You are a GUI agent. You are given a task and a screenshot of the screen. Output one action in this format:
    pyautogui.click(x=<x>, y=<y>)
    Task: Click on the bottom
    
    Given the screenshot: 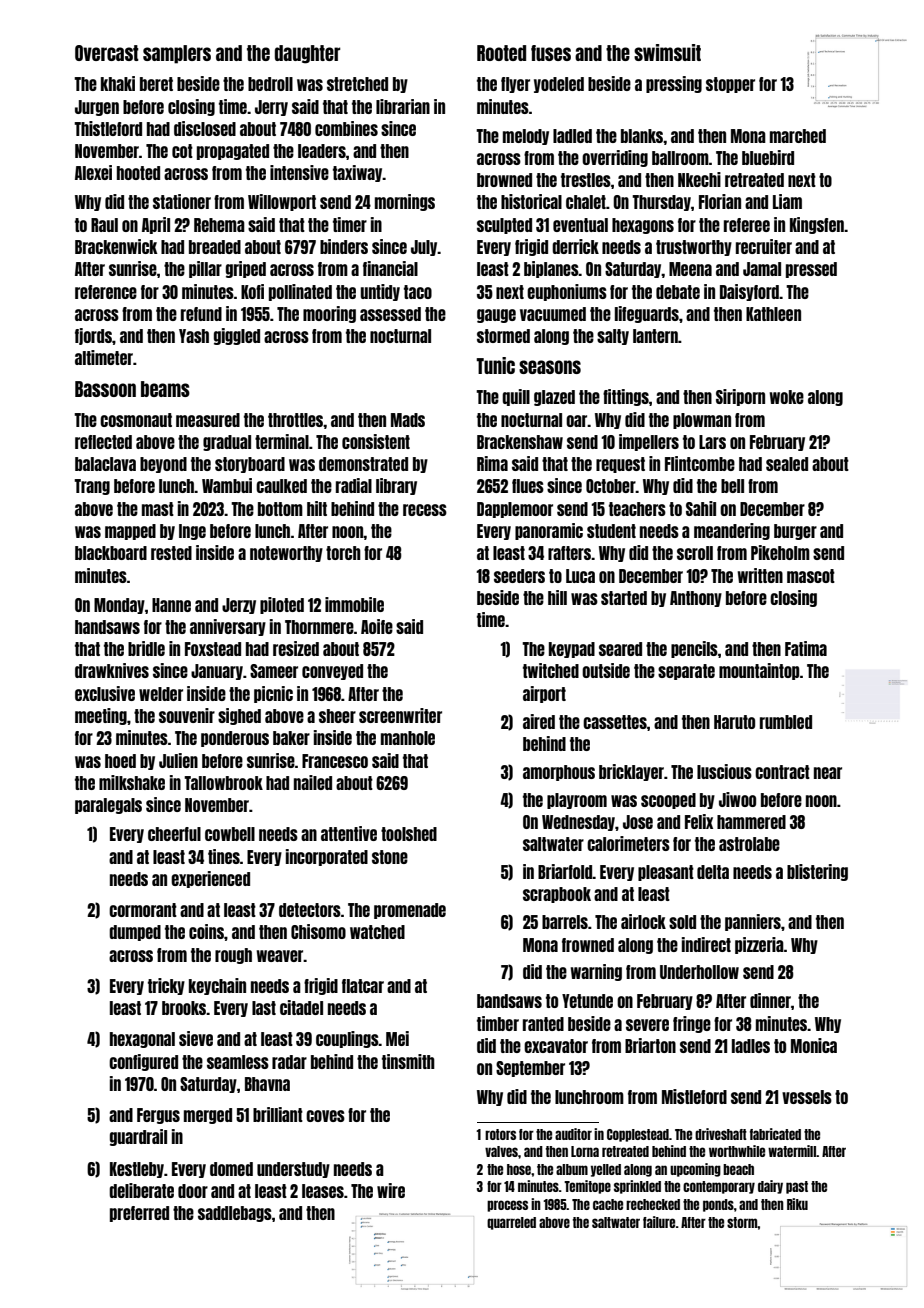 What is the action you would take?
    pyautogui.click(x=280, y=509)
